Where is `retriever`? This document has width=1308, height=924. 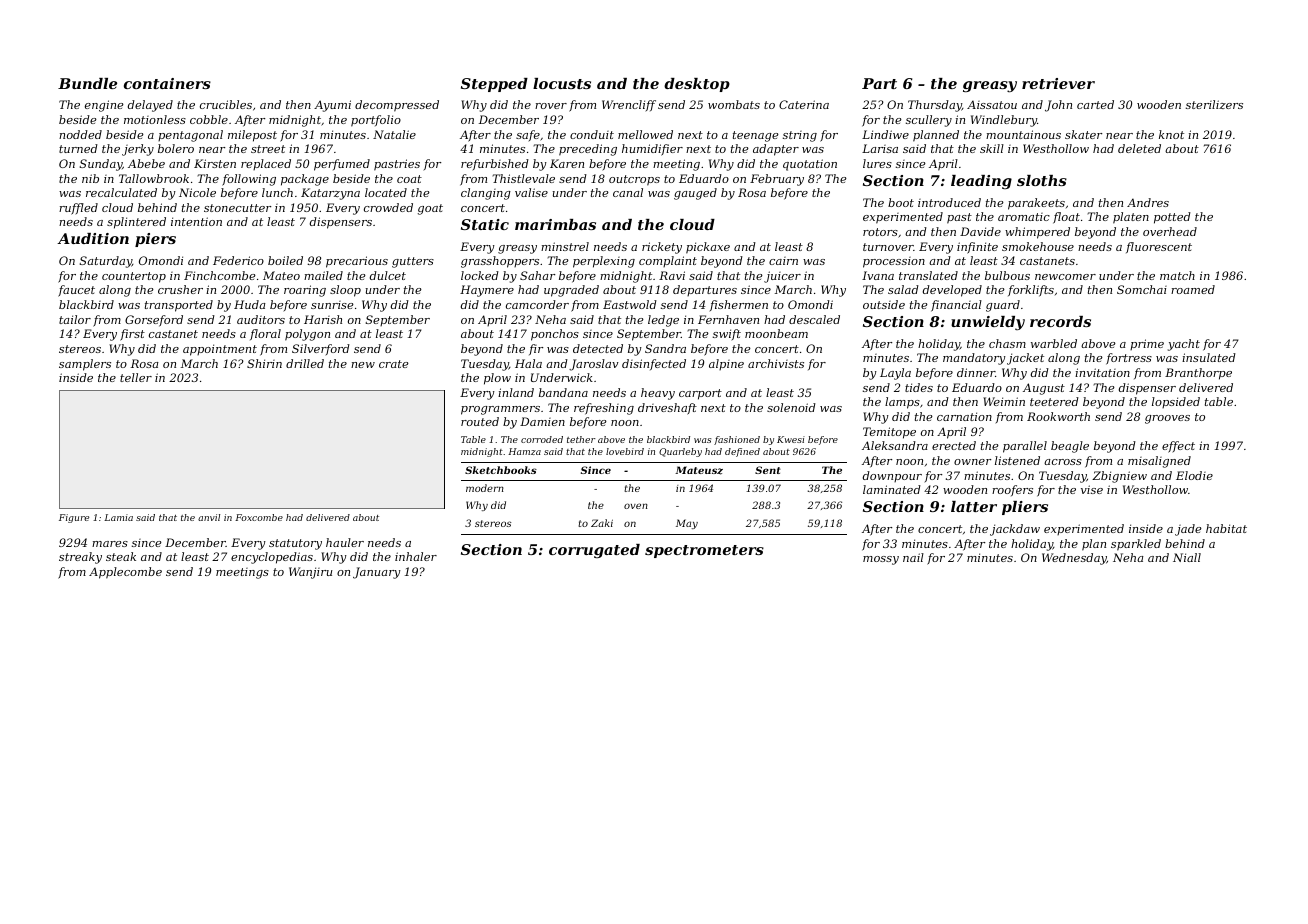
retriever is located at coordinates (1058, 83).
